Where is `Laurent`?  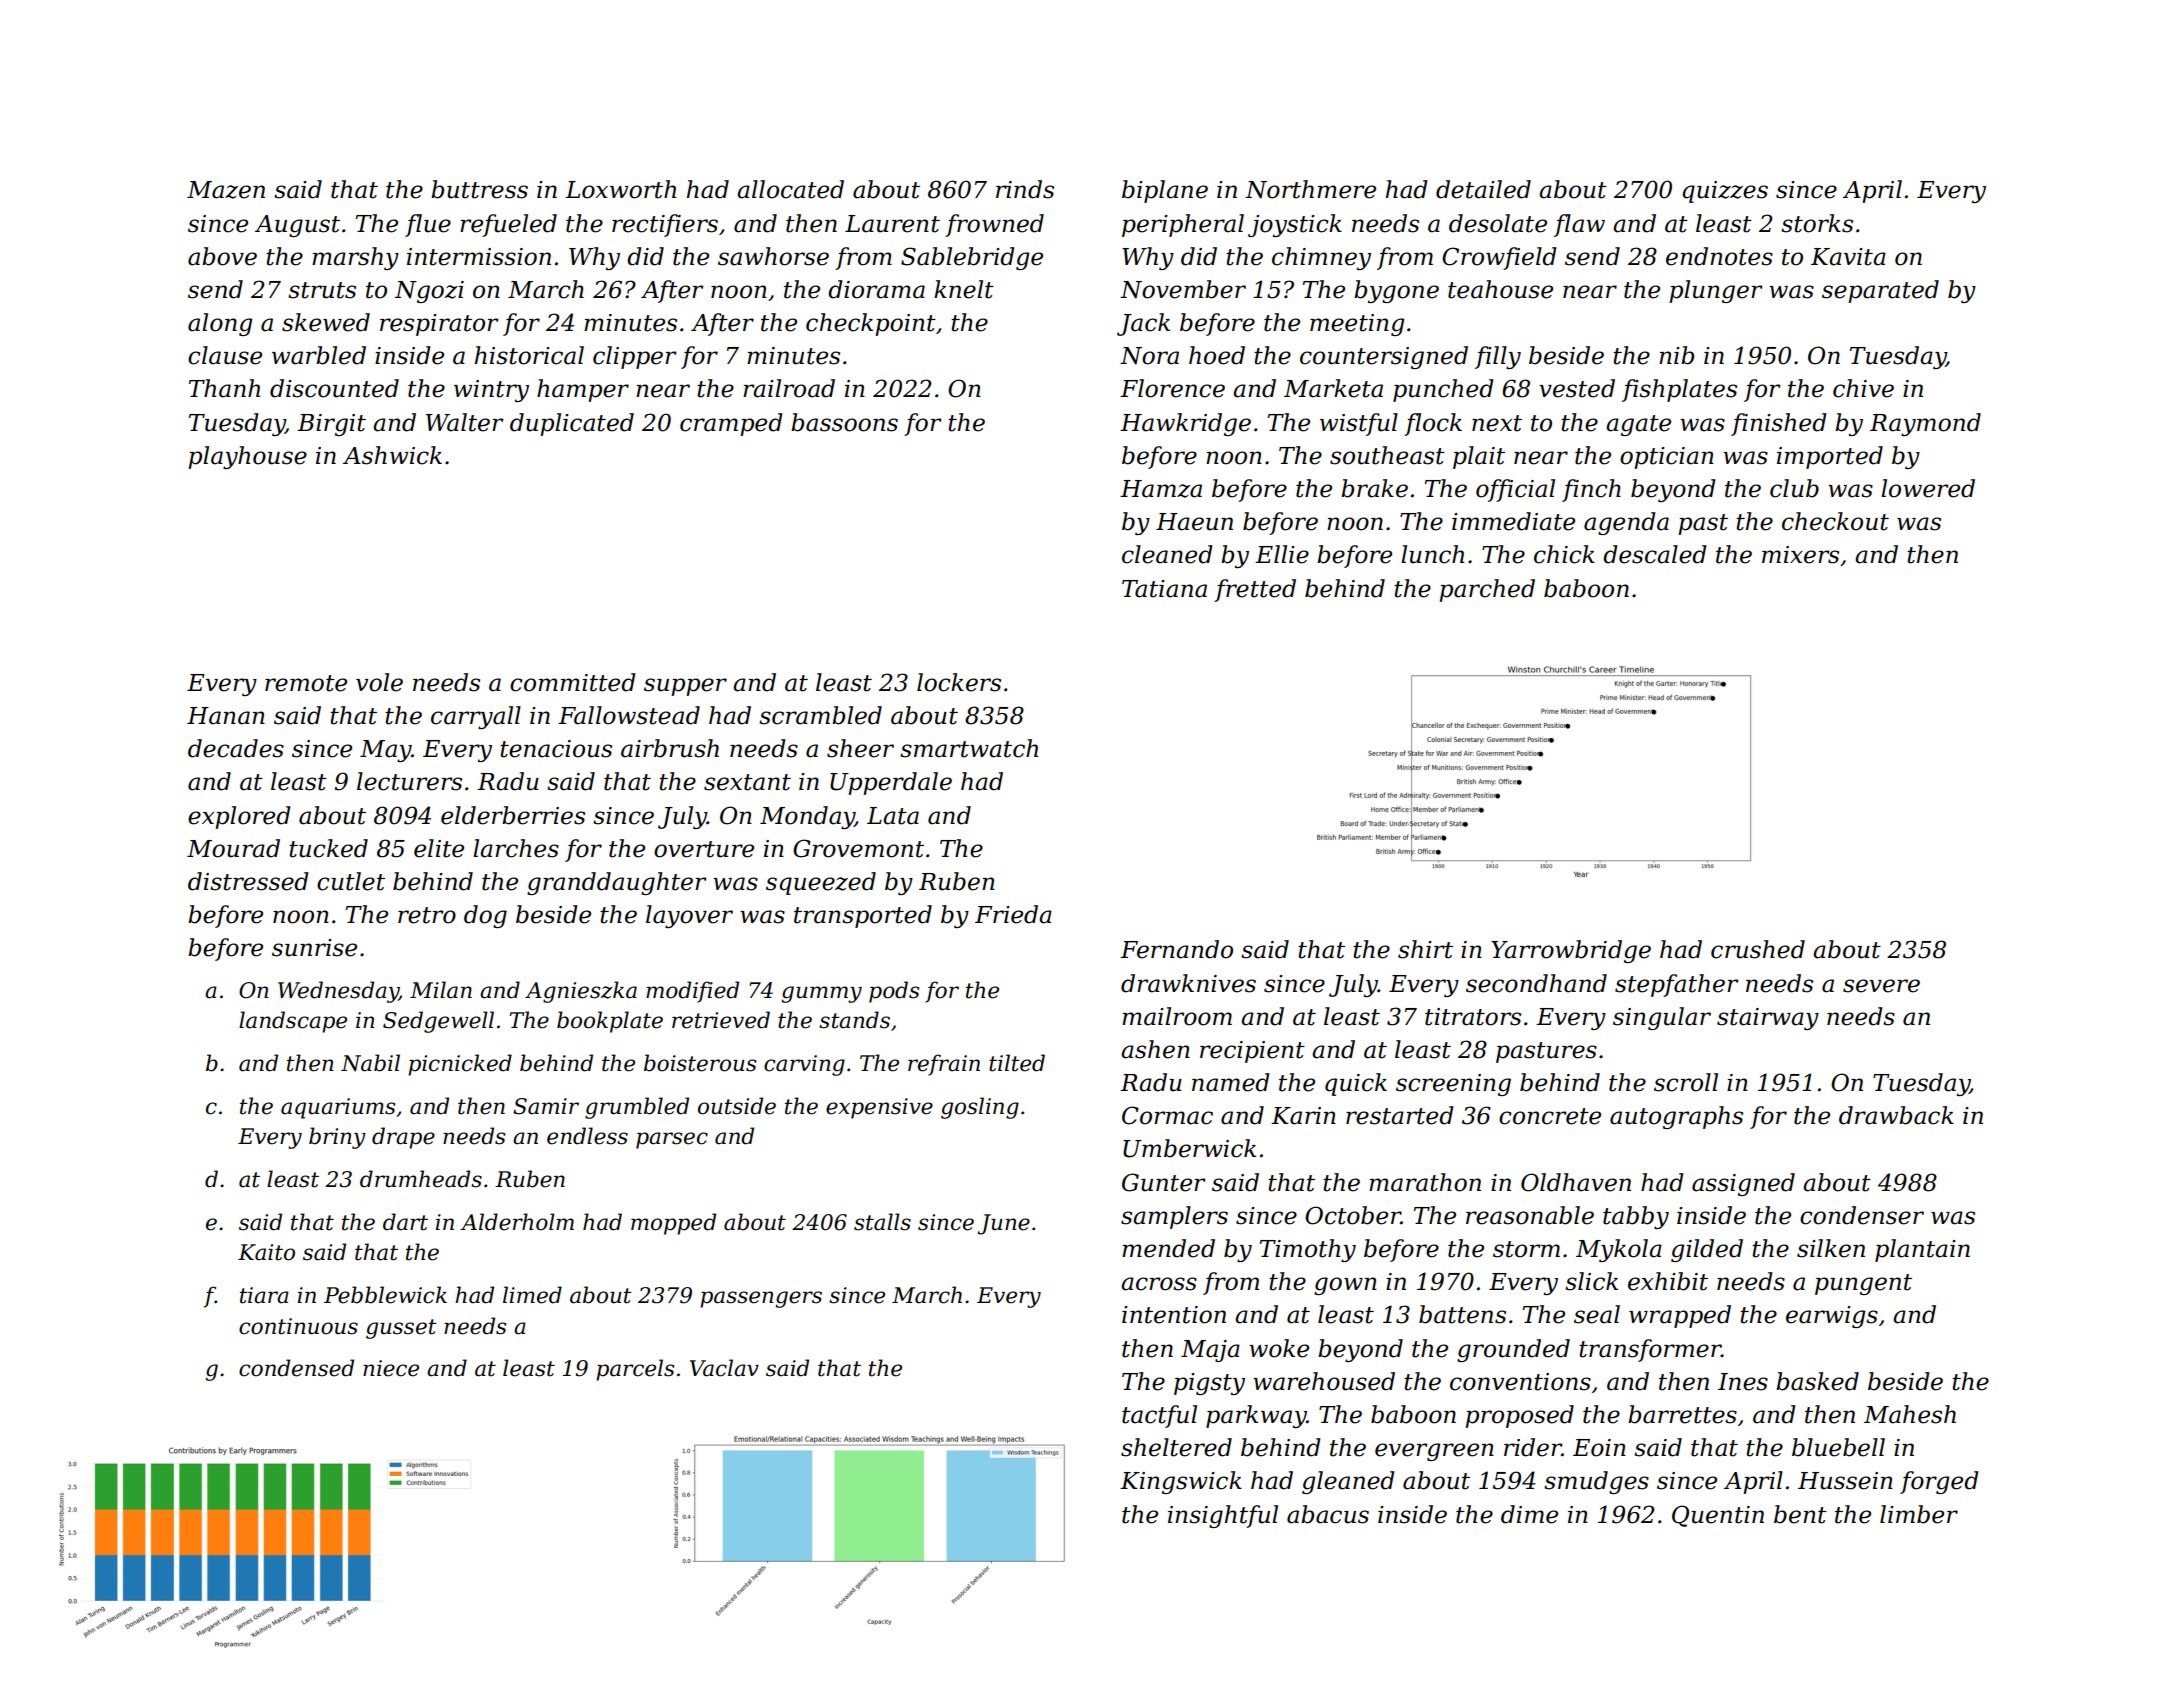 Laurent is located at coordinates (892, 224).
